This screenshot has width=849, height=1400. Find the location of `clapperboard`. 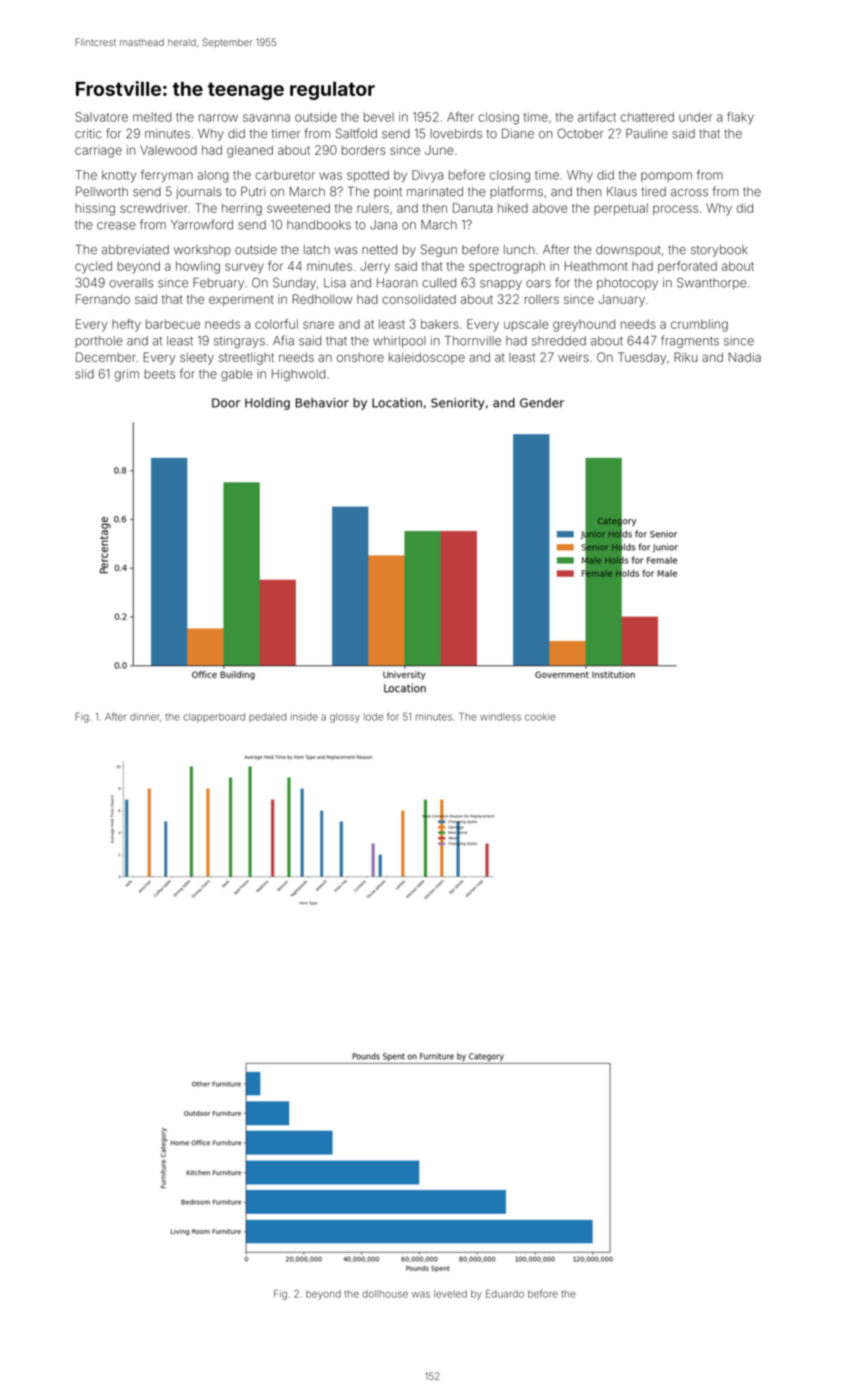

clapperboard is located at coordinates (214, 717).
